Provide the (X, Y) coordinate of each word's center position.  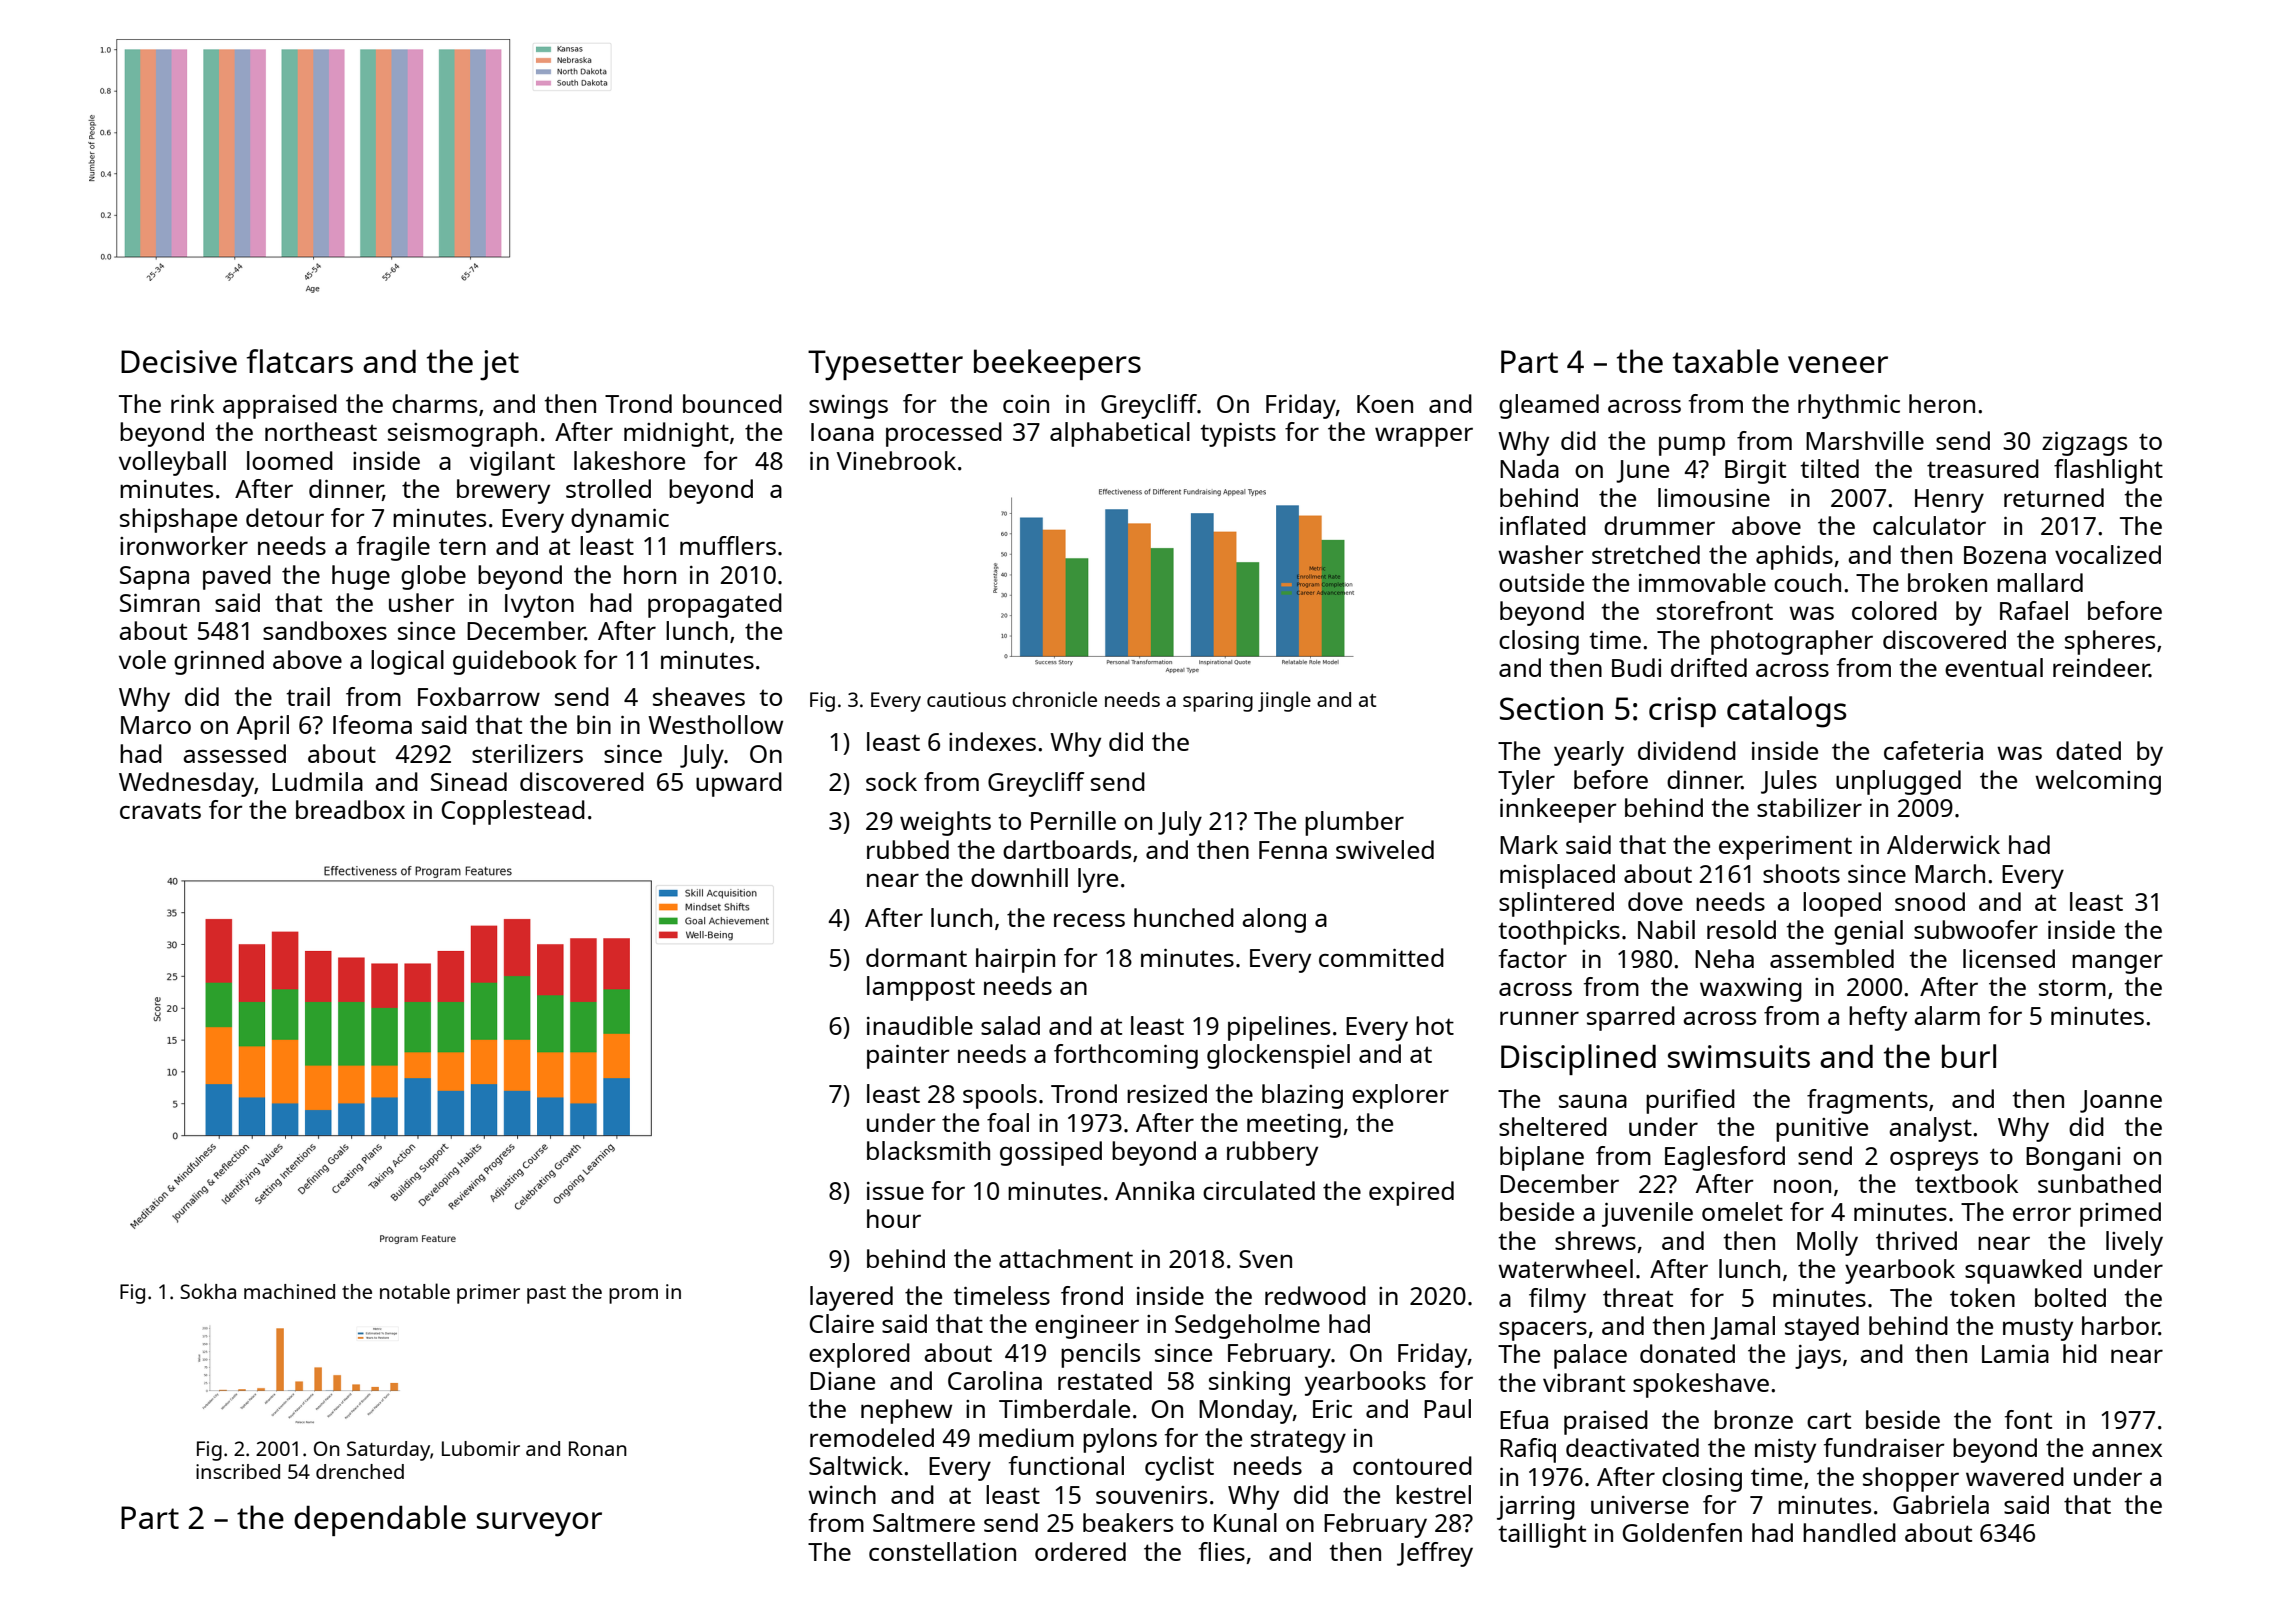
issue (895, 1191)
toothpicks (1559, 932)
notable (415, 1291)
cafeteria (1933, 750)
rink (192, 403)
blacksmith (928, 1150)
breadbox (350, 809)
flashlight (2108, 471)
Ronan (598, 1448)
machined (289, 1291)
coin (1026, 404)
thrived (1916, 1240)
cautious (966, 699)
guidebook (515, 662)
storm (2072, 987)
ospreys (1934, 1161)
